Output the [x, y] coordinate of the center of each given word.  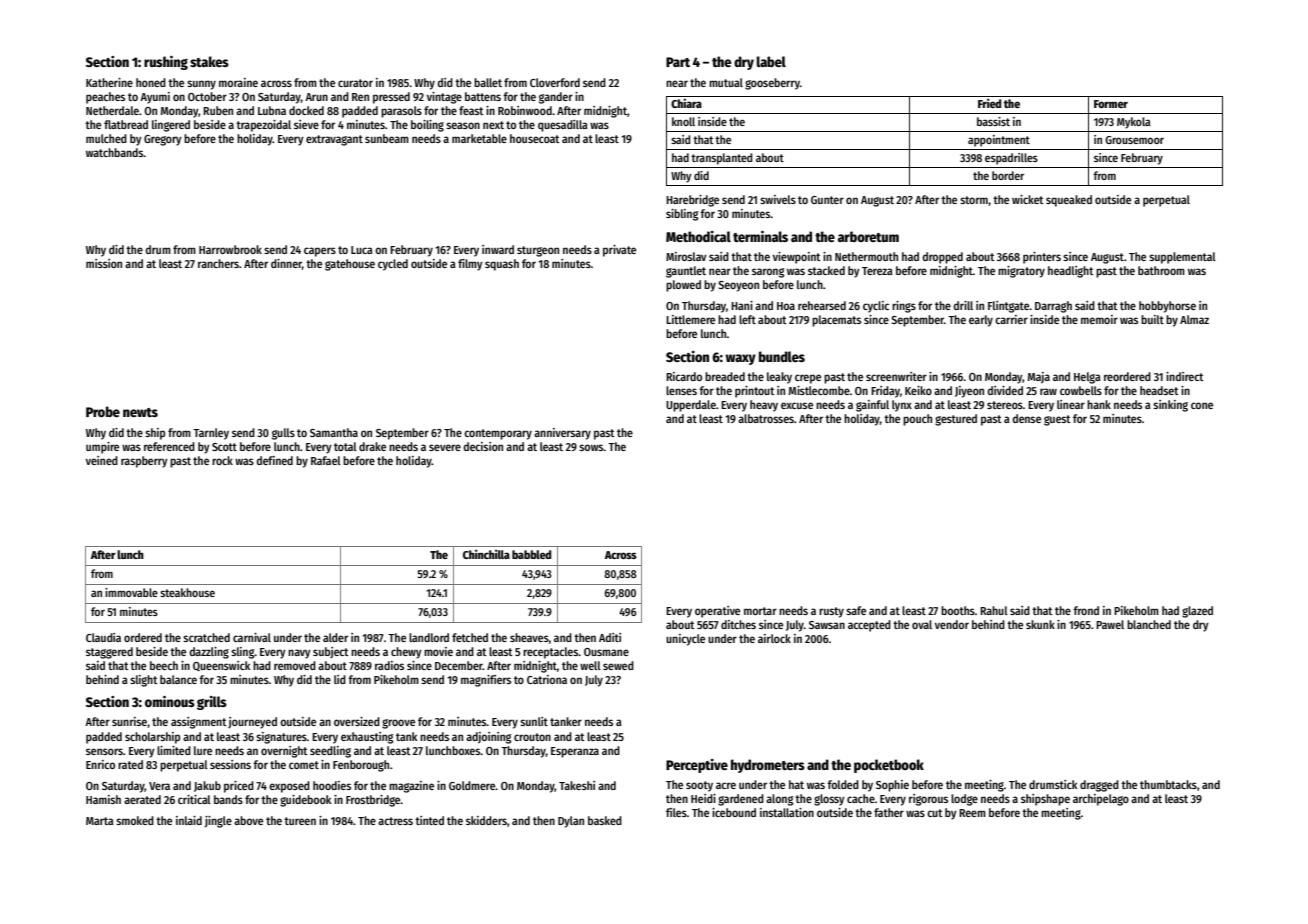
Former [1111, 104]
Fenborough [361, 766]
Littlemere [690, 319]
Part [678, 62]
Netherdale [112, 110]
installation [787, 812]
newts [140, 412]
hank [1099, 404]
